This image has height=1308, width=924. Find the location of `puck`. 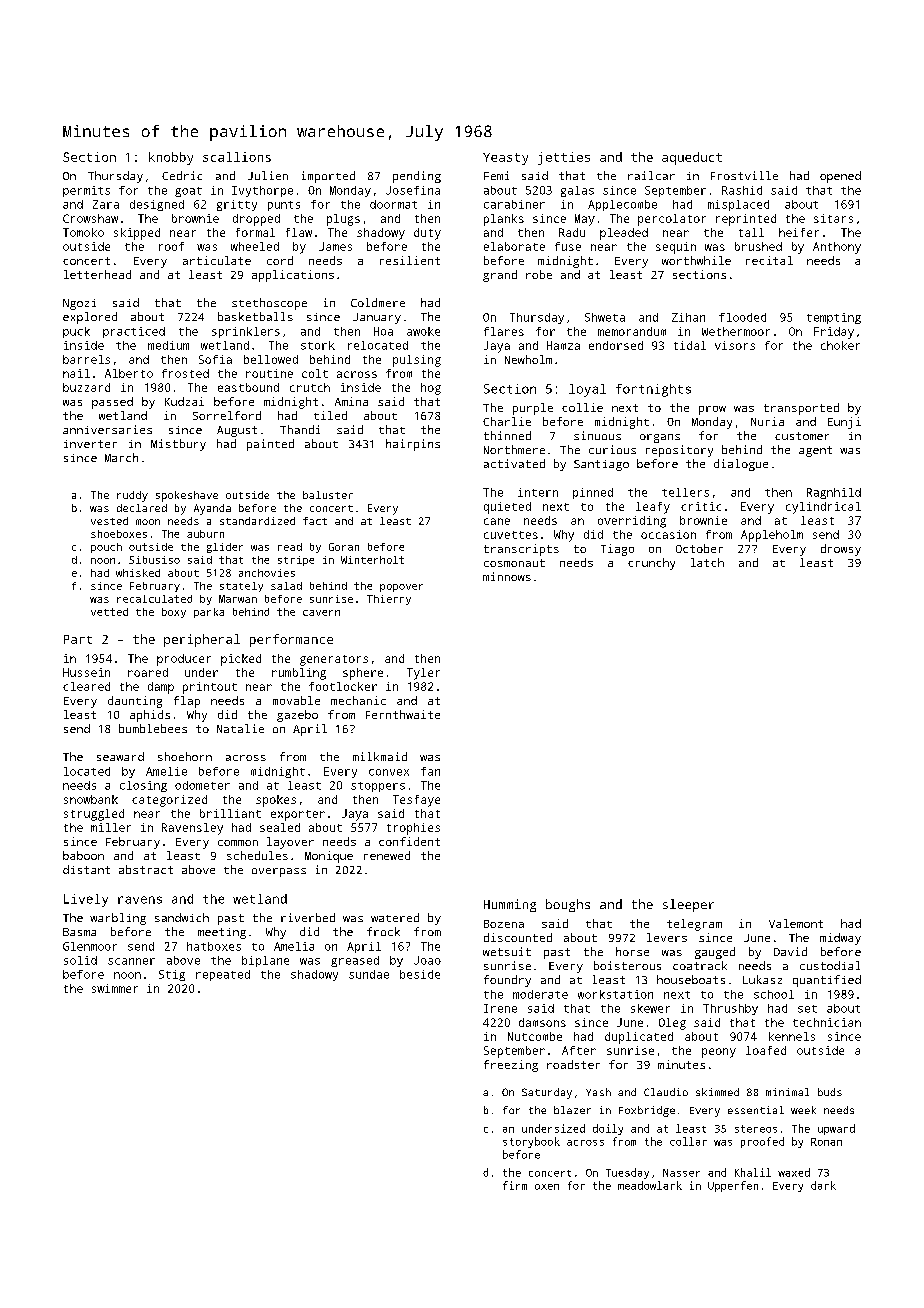

puck is located at coordinates (76, 332).
